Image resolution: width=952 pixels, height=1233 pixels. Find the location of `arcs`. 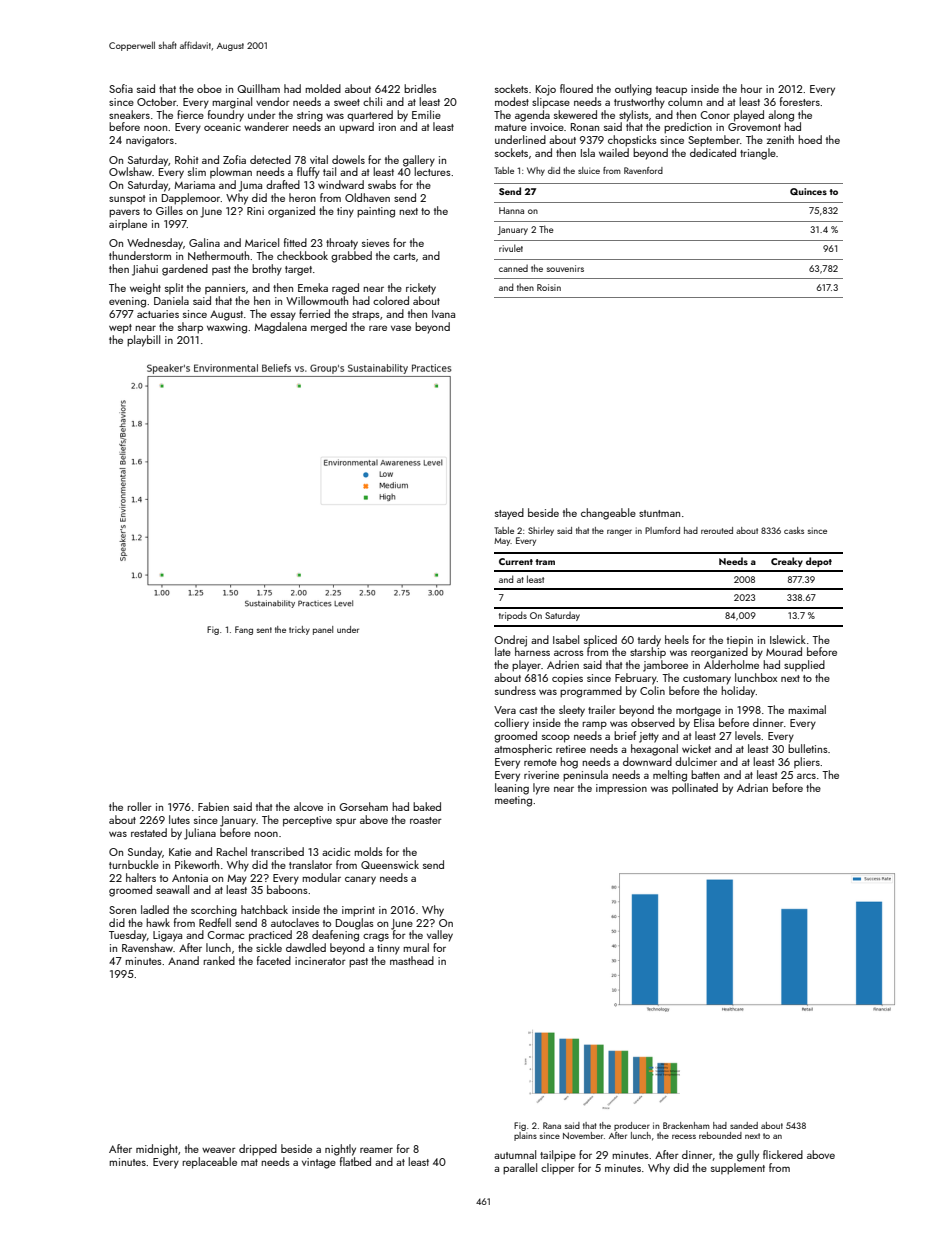

arcs is located at coordinates (806, 776).
